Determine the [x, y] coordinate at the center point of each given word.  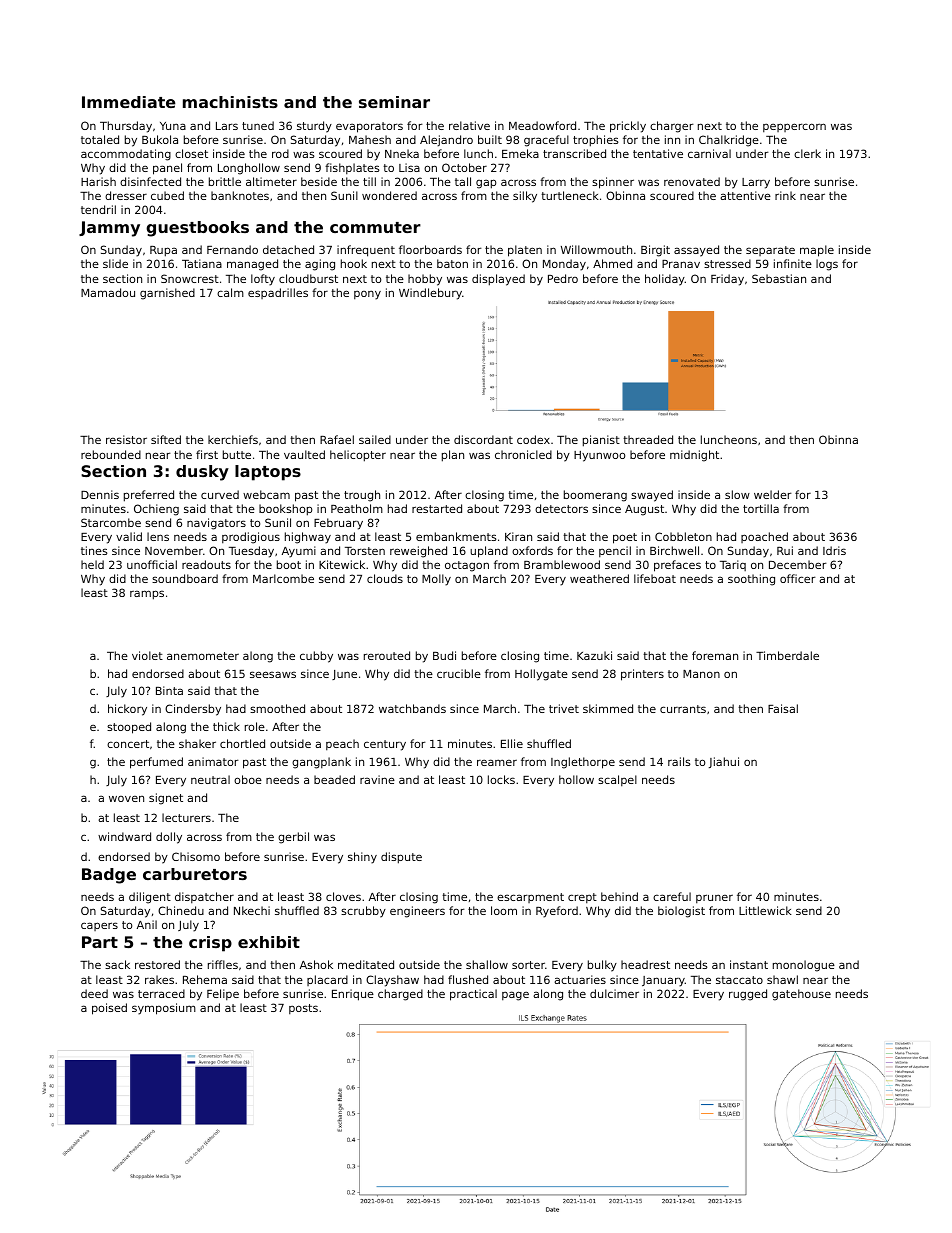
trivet [564, 708]
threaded [648, 439]
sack [117, 964]
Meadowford [542, 125]
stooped [129, 728]
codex [533, 439]
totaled [100, 139]
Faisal [783, 708]
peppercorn [794, 127]
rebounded [111, 454]
